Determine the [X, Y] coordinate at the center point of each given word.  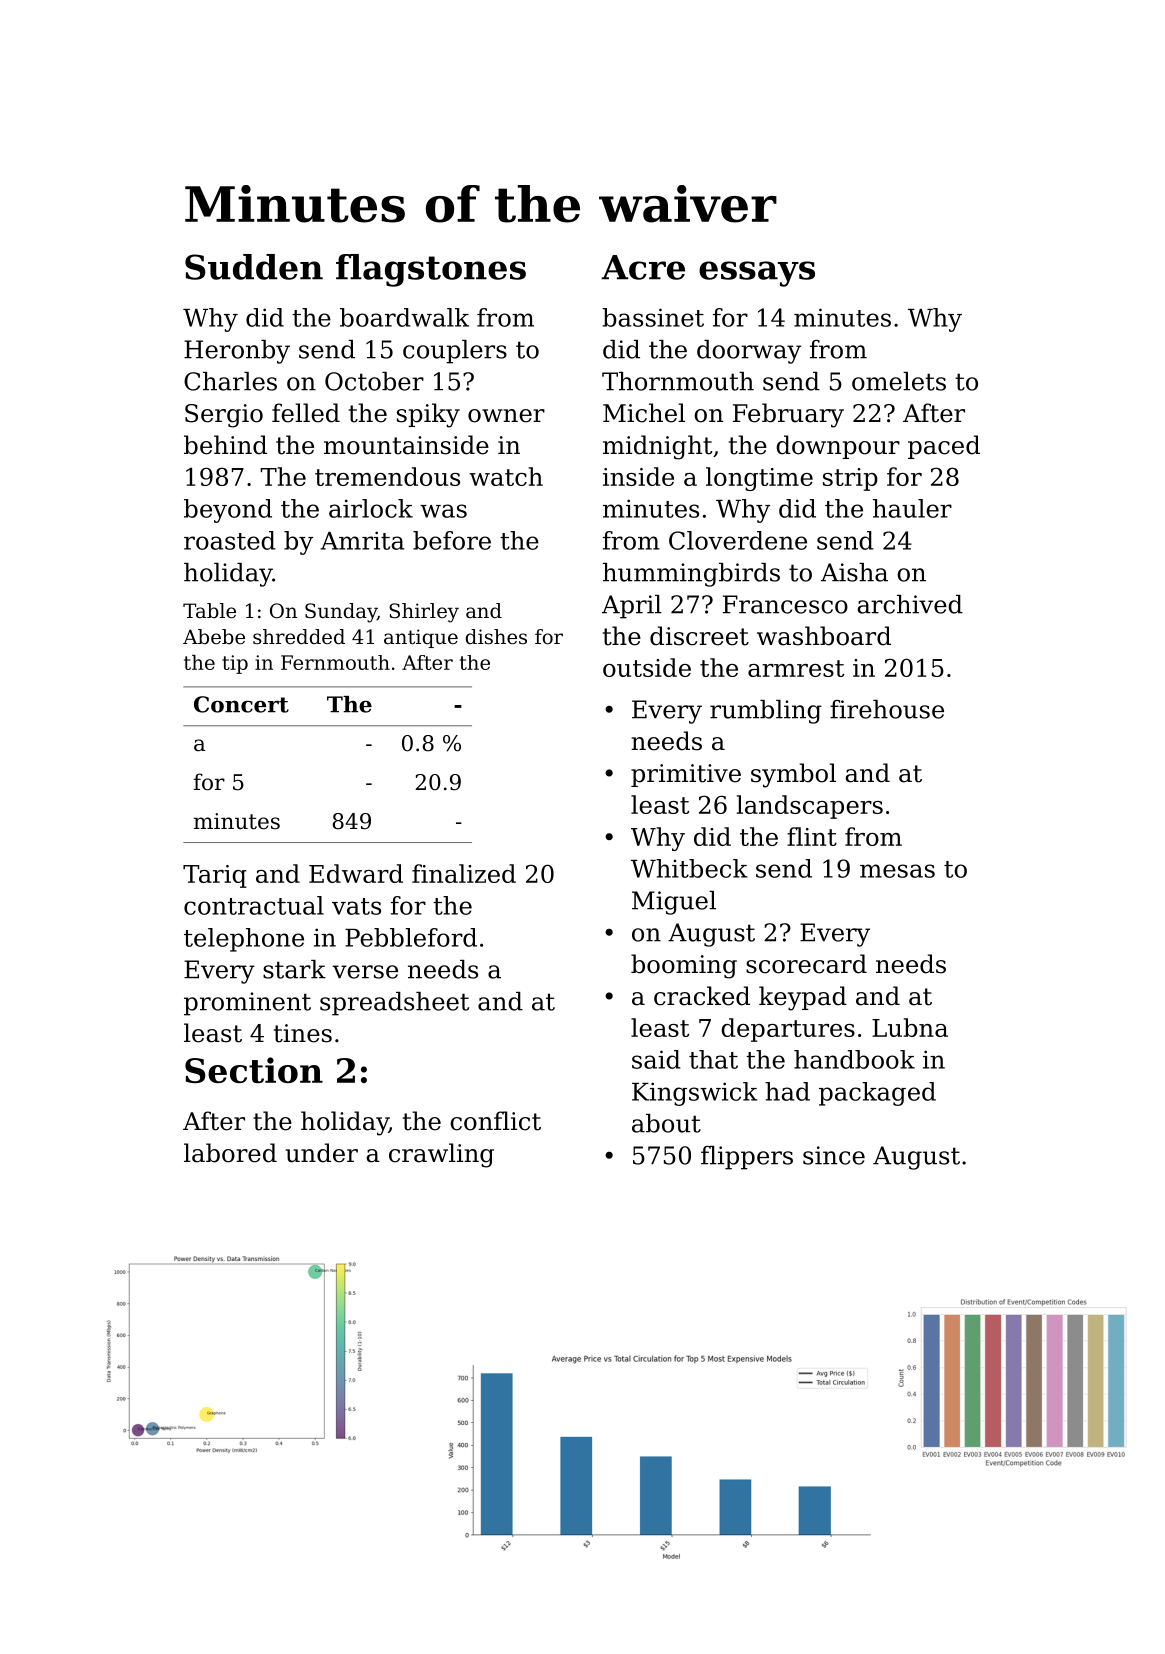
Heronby [237, 352]
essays [757, 274]
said [656, 1059]
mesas [897, 871]
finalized [464, 873]
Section [254, 1070]
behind [225, 445]
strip [850, 479]
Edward [356, 873]
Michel [644, 413]
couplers [455, 352]
